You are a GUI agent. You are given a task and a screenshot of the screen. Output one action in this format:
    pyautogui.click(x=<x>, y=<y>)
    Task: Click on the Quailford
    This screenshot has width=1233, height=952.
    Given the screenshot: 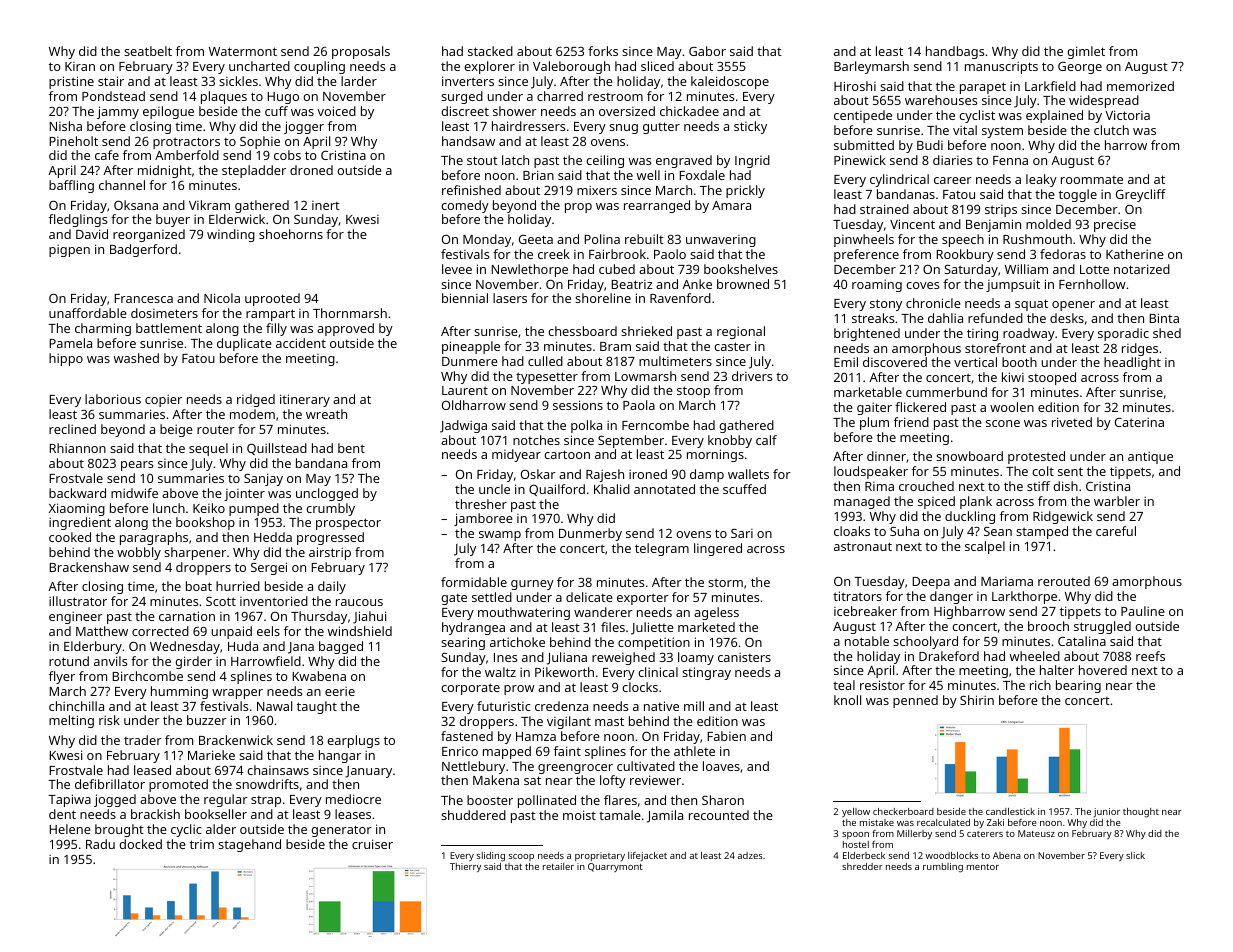 What is the action you would take?
    pyautogui.click(x=557, y=490)
